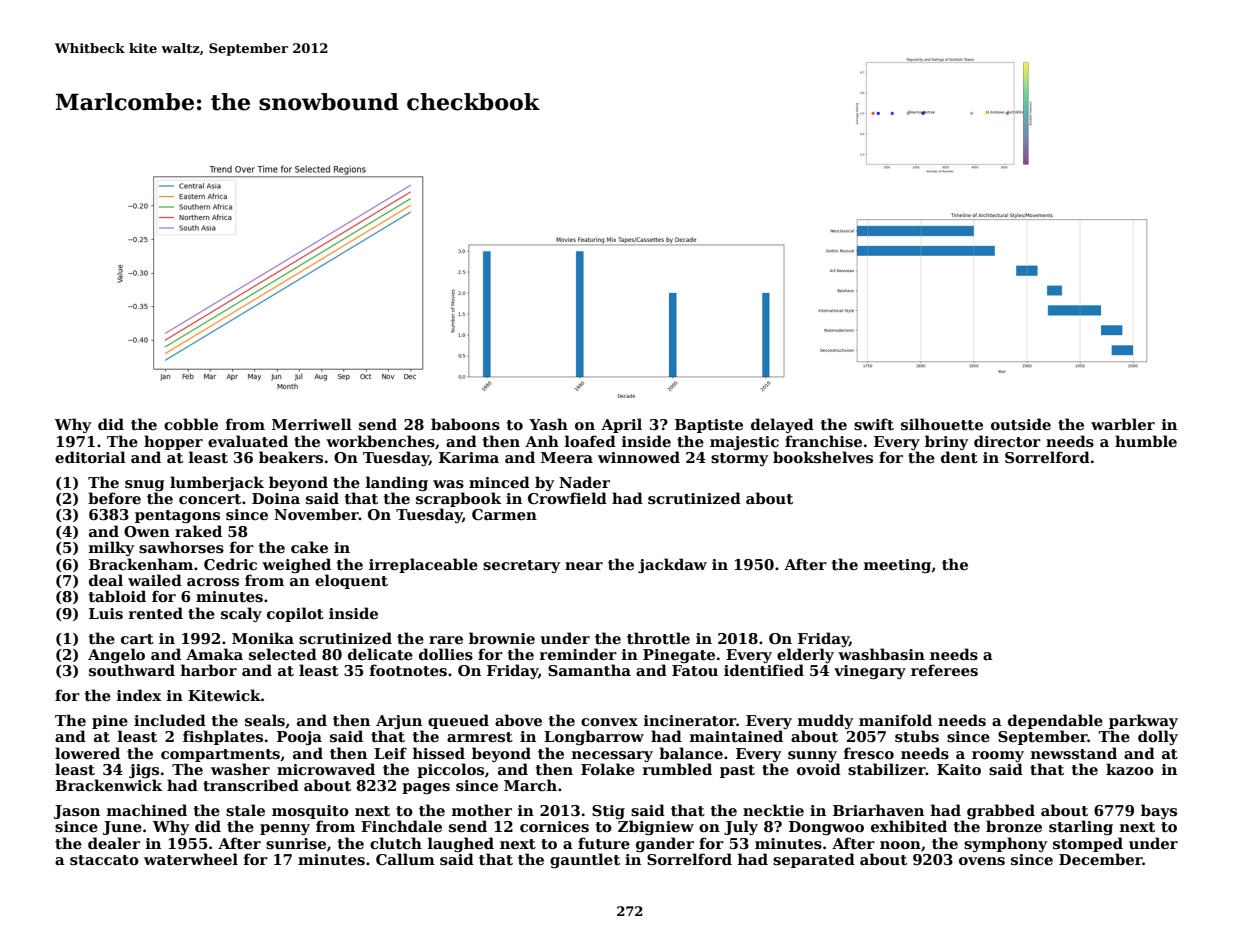  I want to click on meeting, so click(897, 566).
